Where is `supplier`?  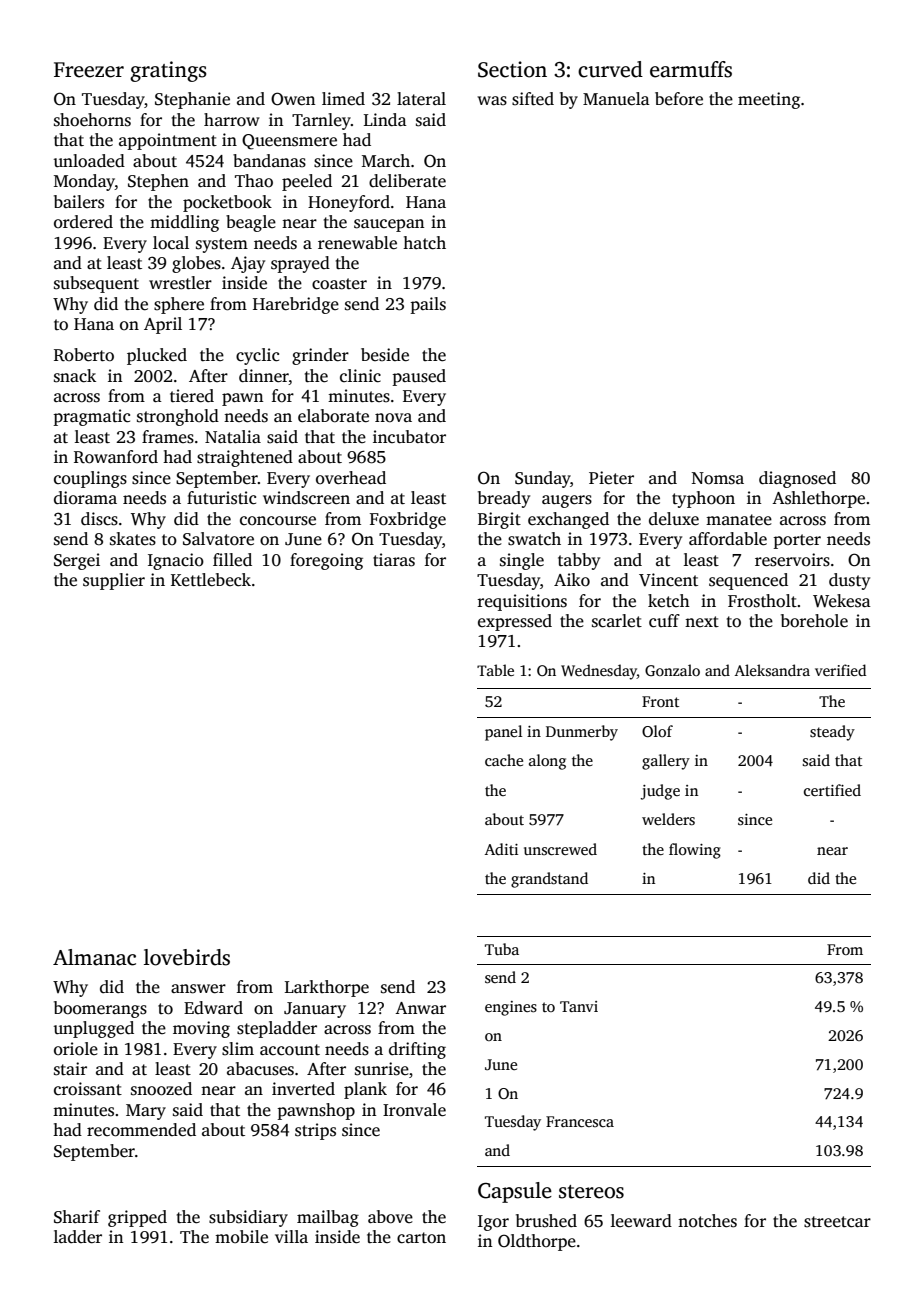
supplier is located at coordinates (114, 581).
